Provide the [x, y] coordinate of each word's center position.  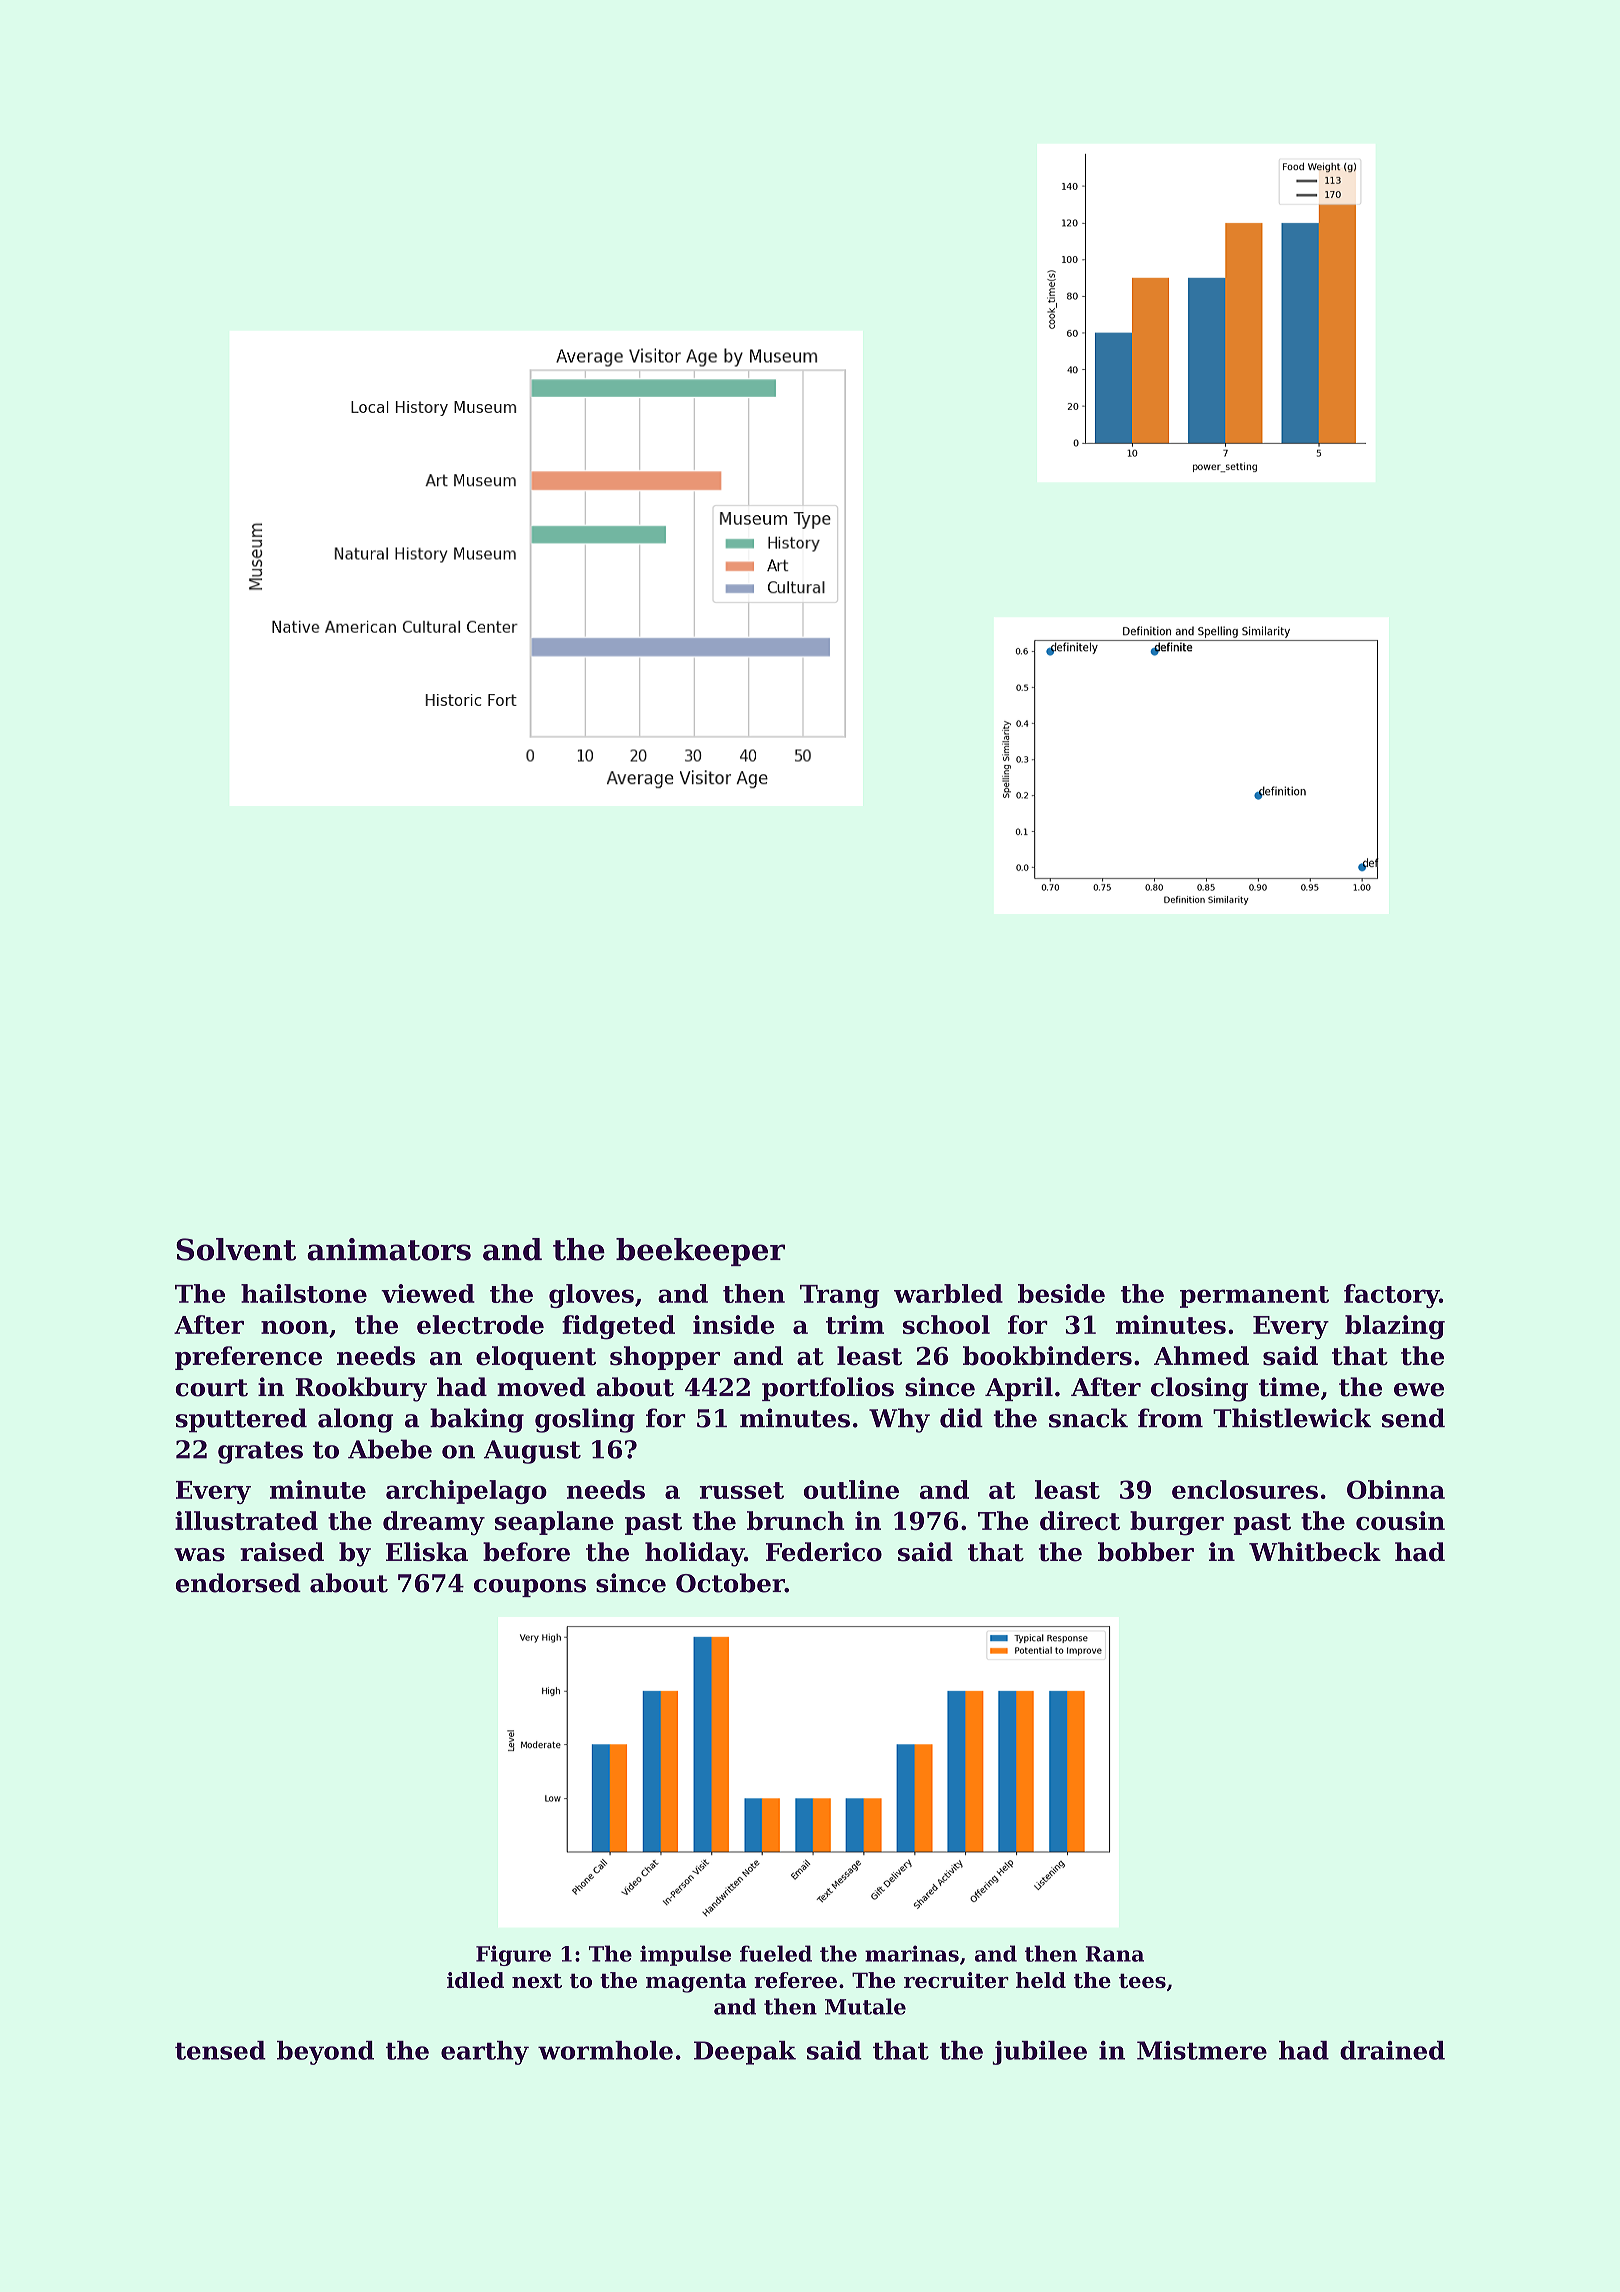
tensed [220, 2050]
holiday [694, 1554]
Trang [839, 1296]
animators [389, 1249]
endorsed [238, 1583]
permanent [1254, 1297]
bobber [1146, 1552]
